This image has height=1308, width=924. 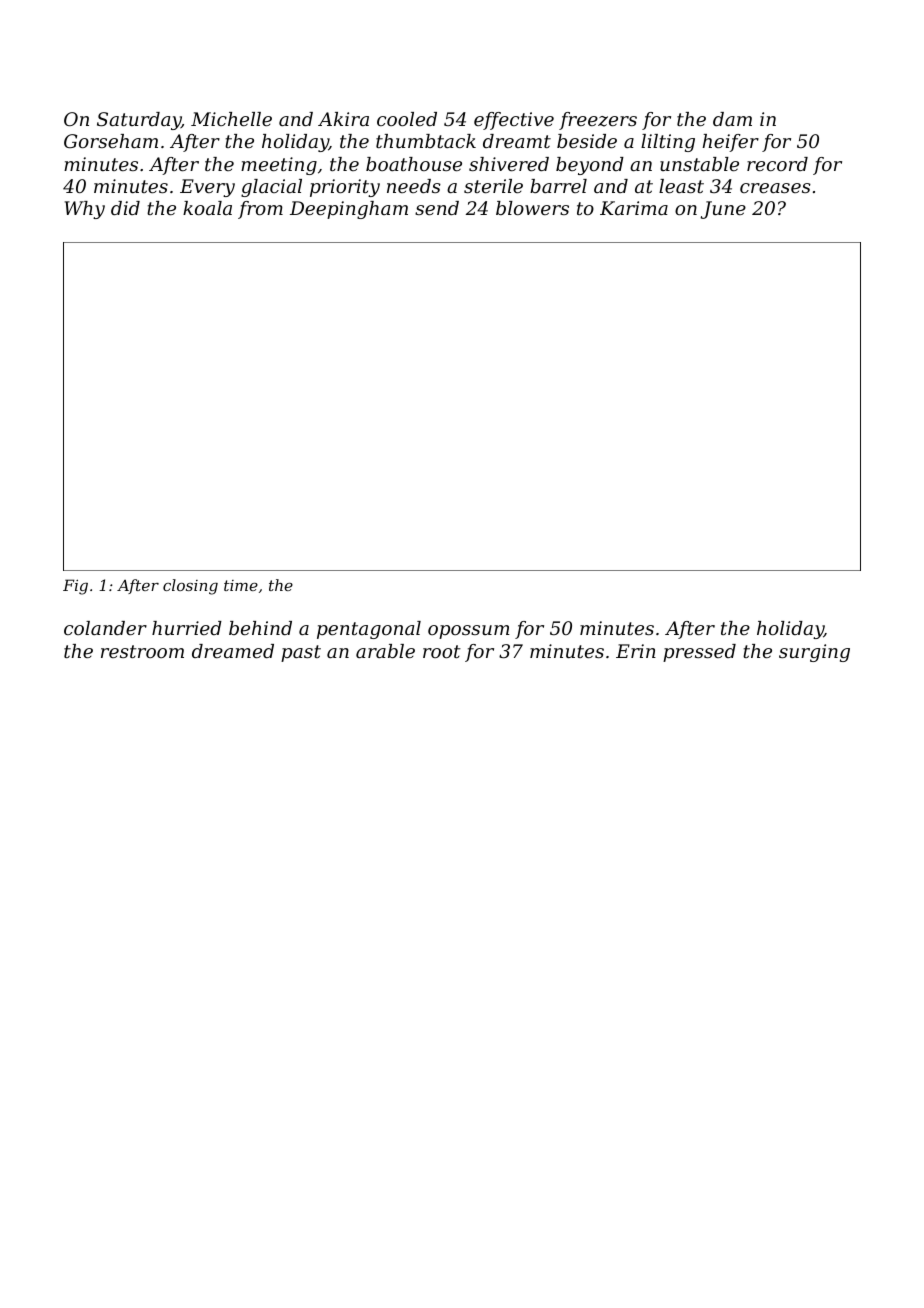 What do you see at coordinates (142, 651) in the image?
I see `restroom` at bounding box center [142, 651].
